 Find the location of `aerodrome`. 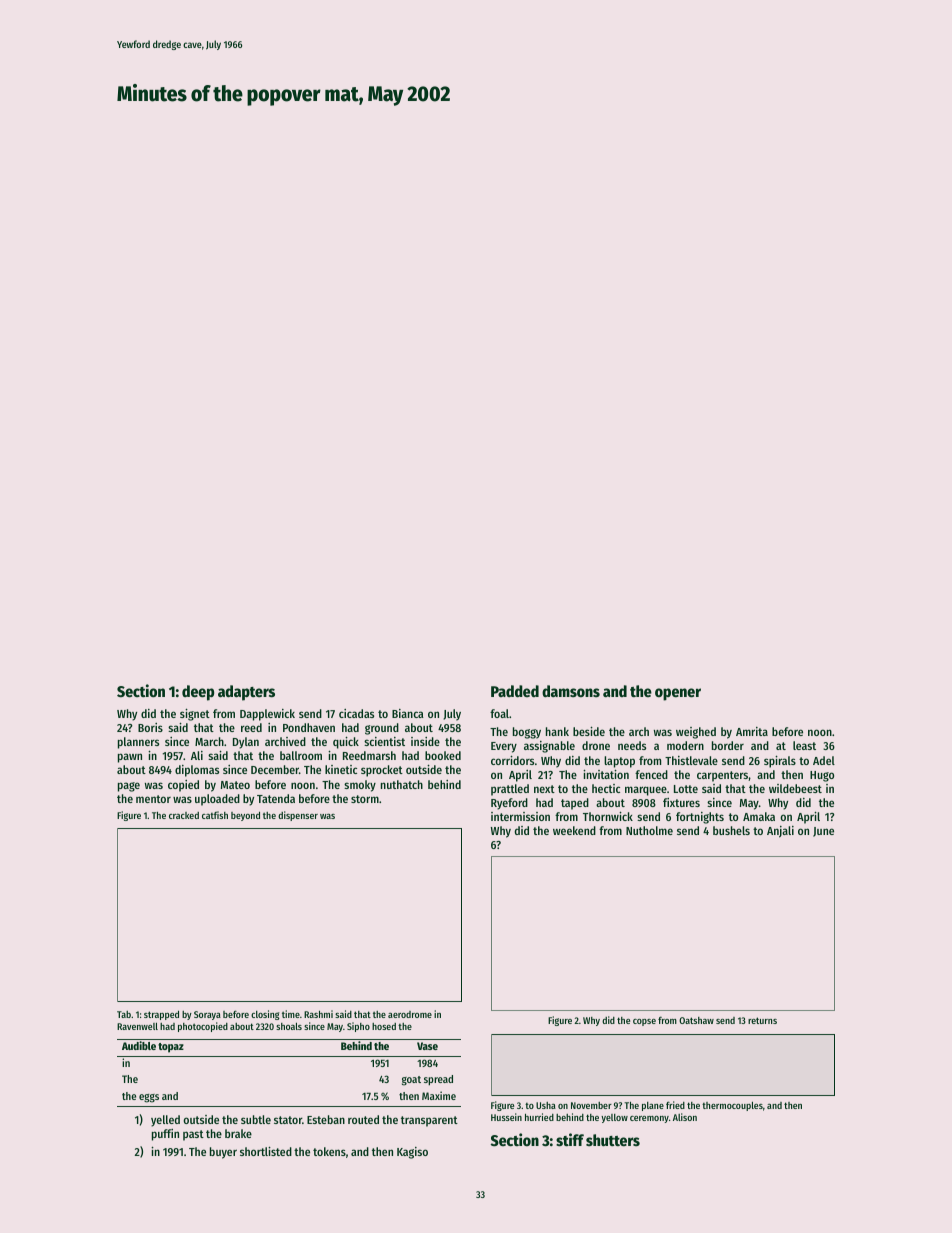

aerodrome is located at coordinates (410, 1014).
